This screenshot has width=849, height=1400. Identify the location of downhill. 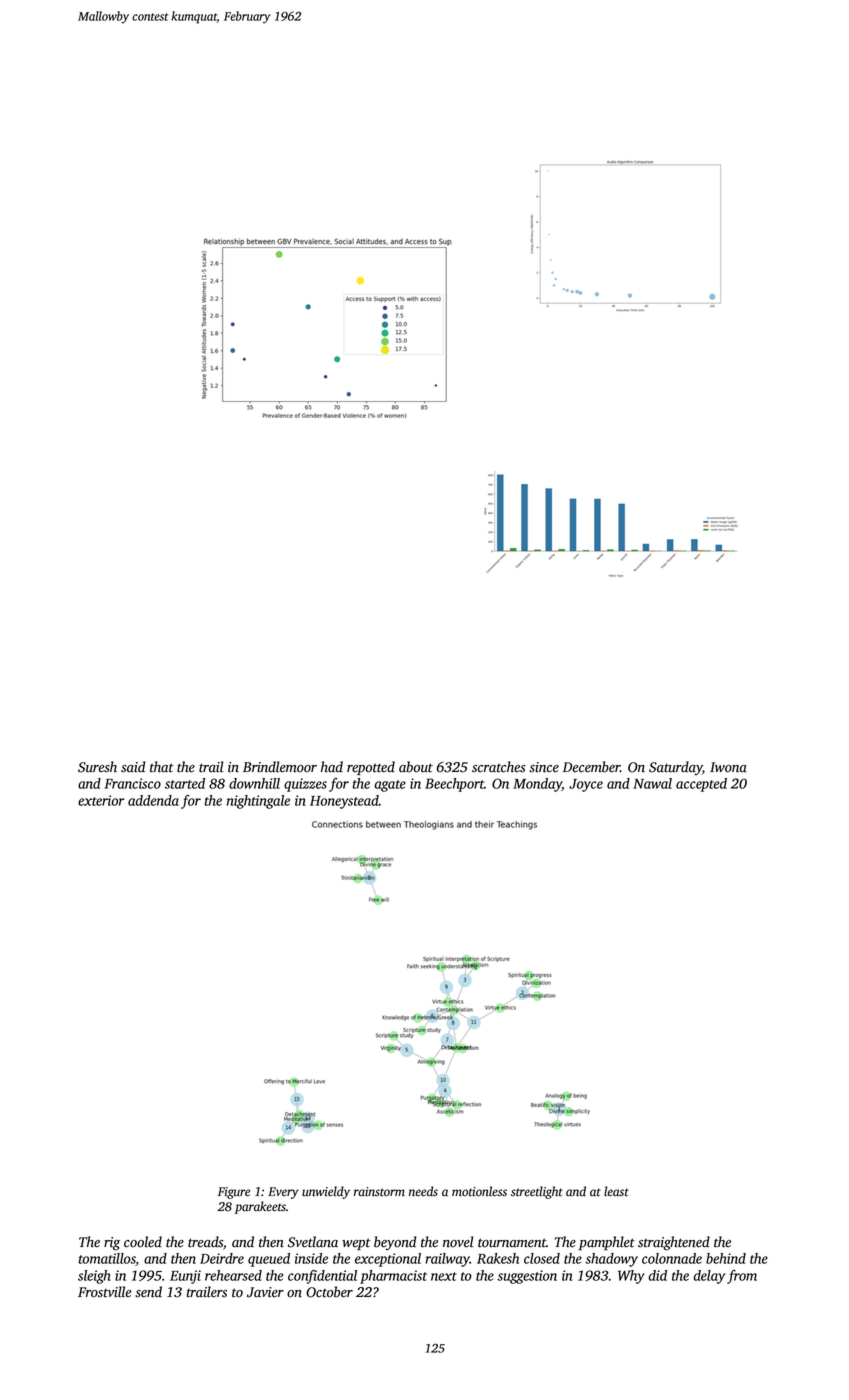
(254, 783).
